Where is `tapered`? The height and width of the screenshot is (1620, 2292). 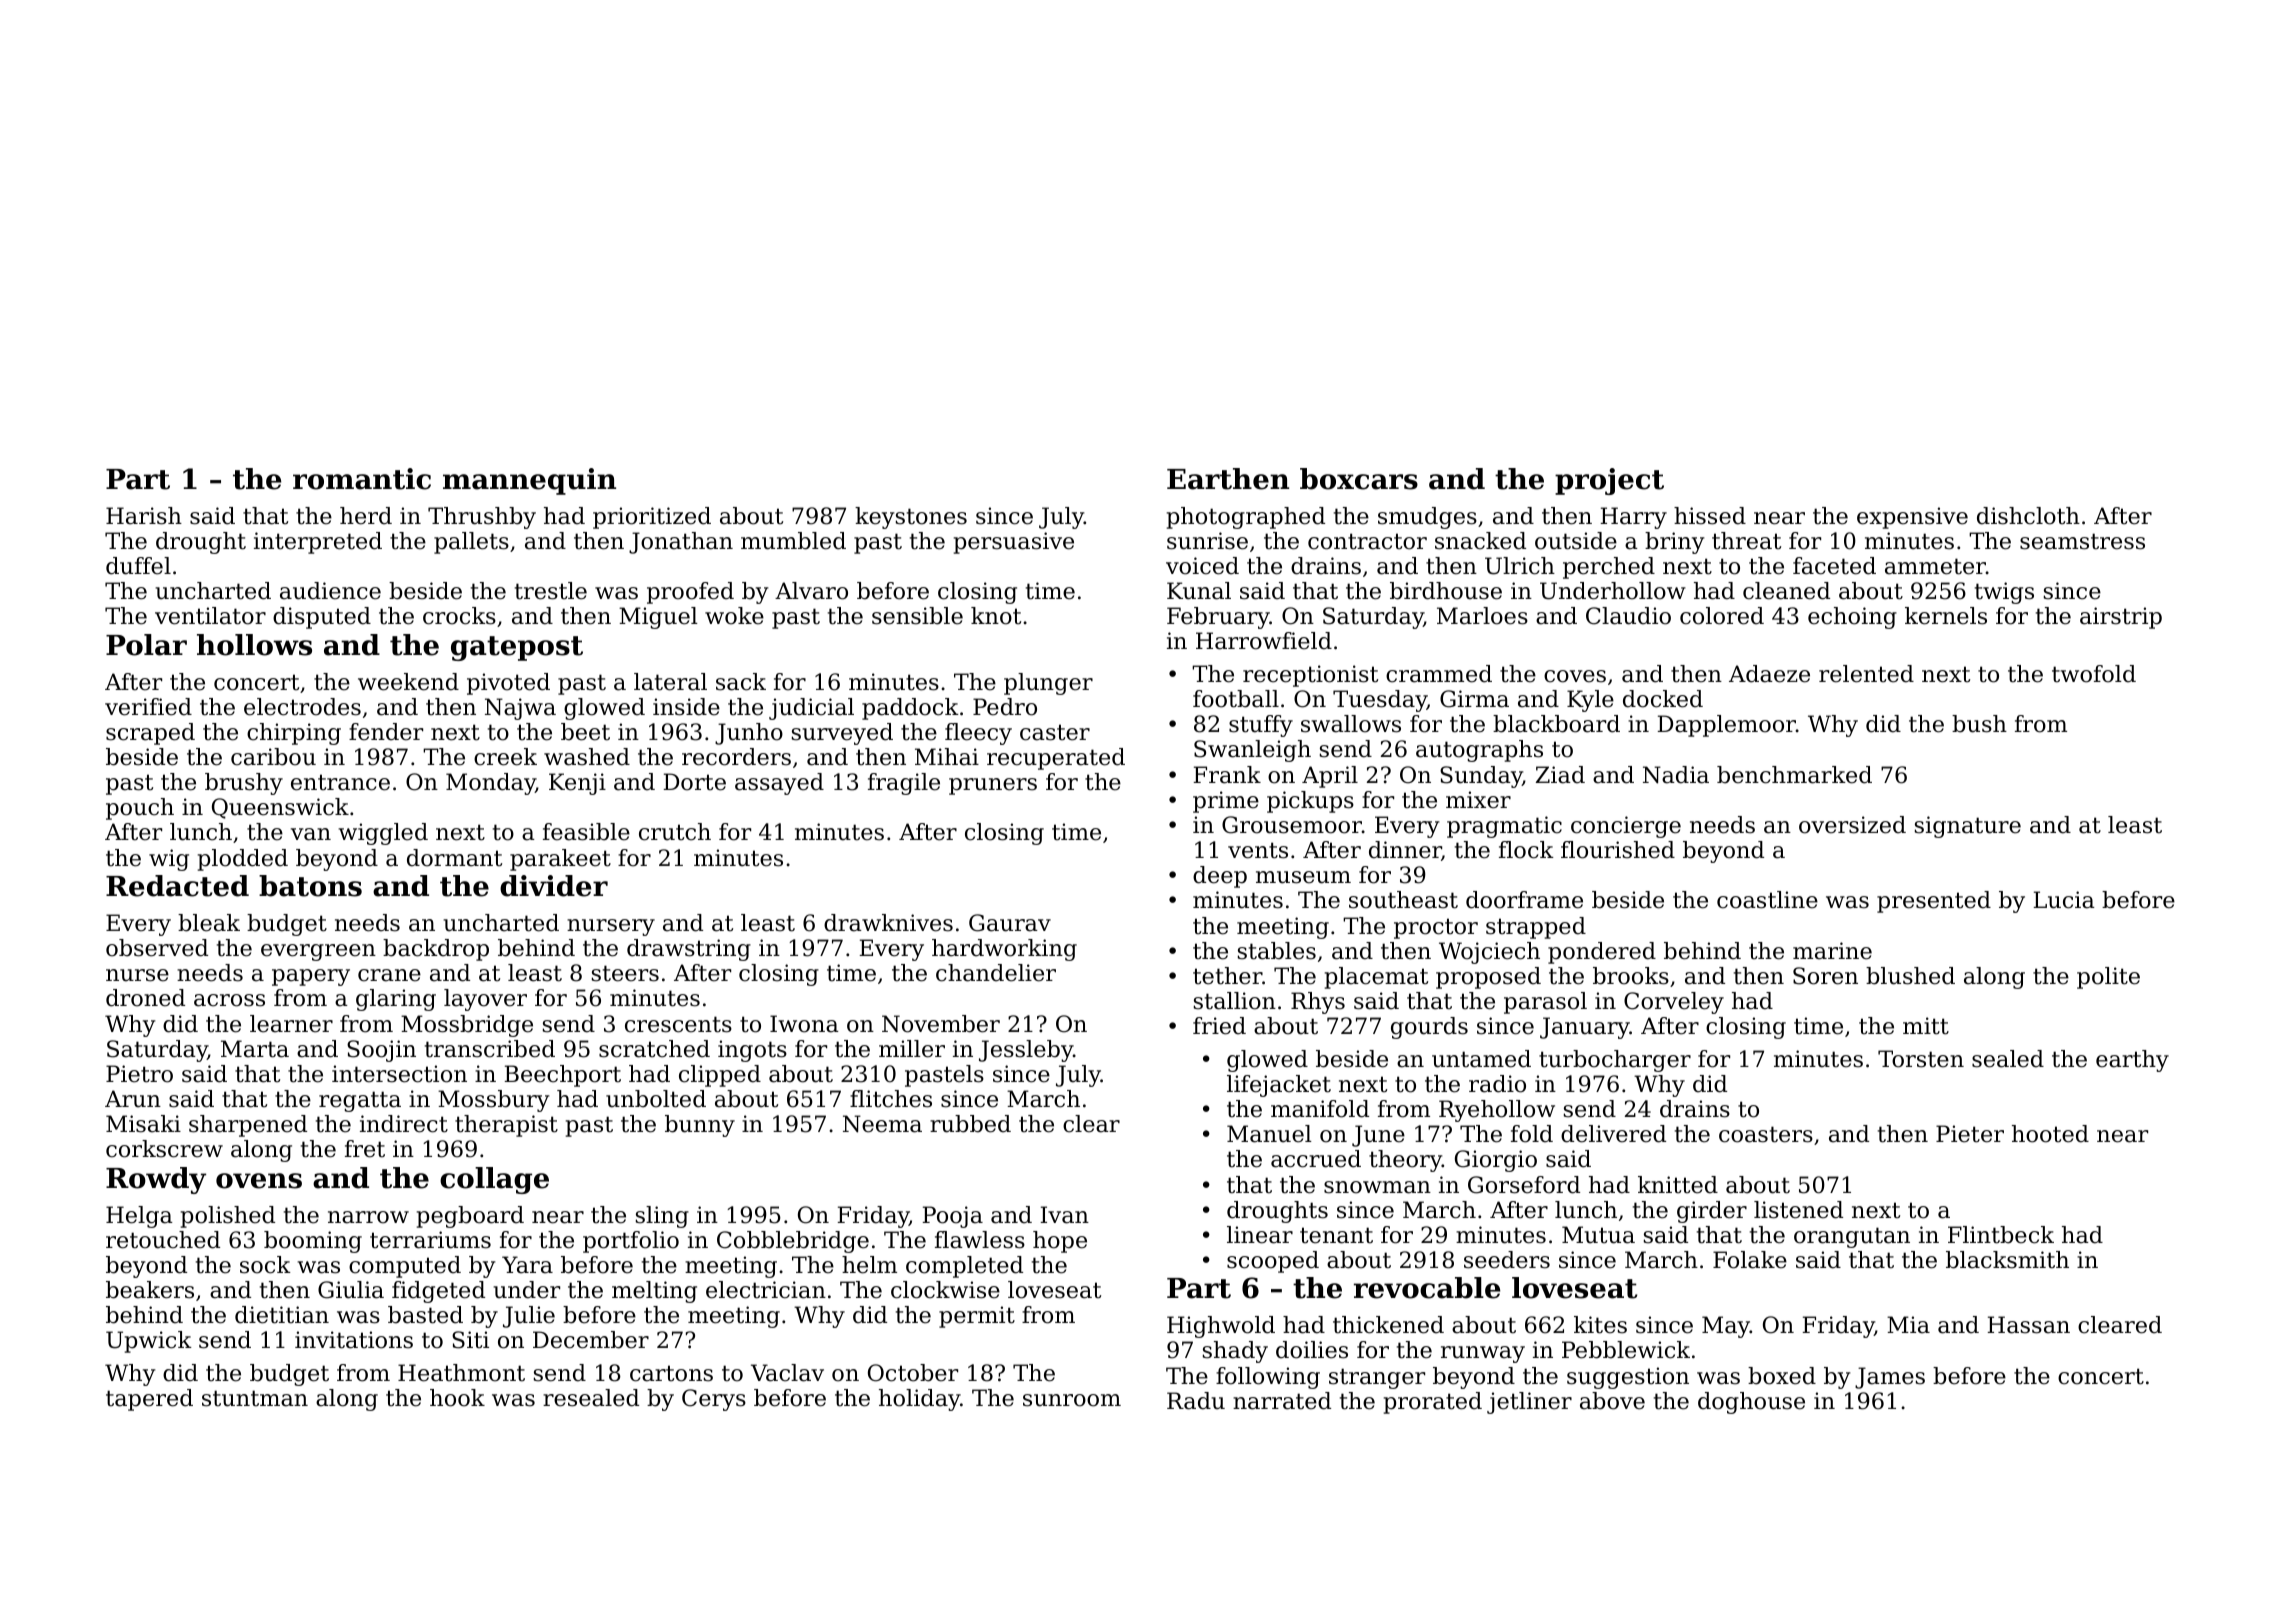
tapered is located at coordinates (149, 1400).
